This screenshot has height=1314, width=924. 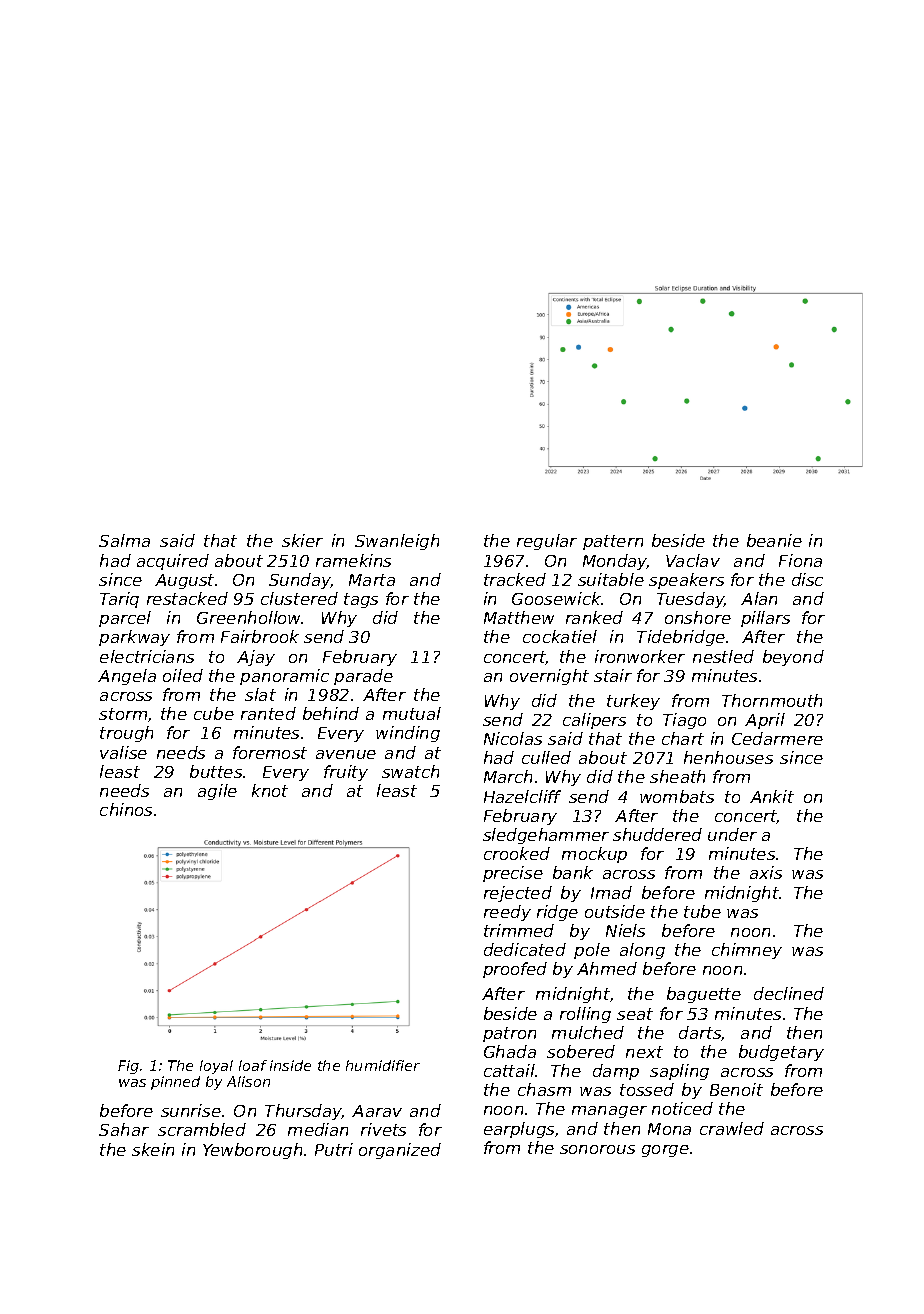 What do you see at coordinates (547, 542) in the screenshot?
I see `regular` at bounding box center [547, 542].
